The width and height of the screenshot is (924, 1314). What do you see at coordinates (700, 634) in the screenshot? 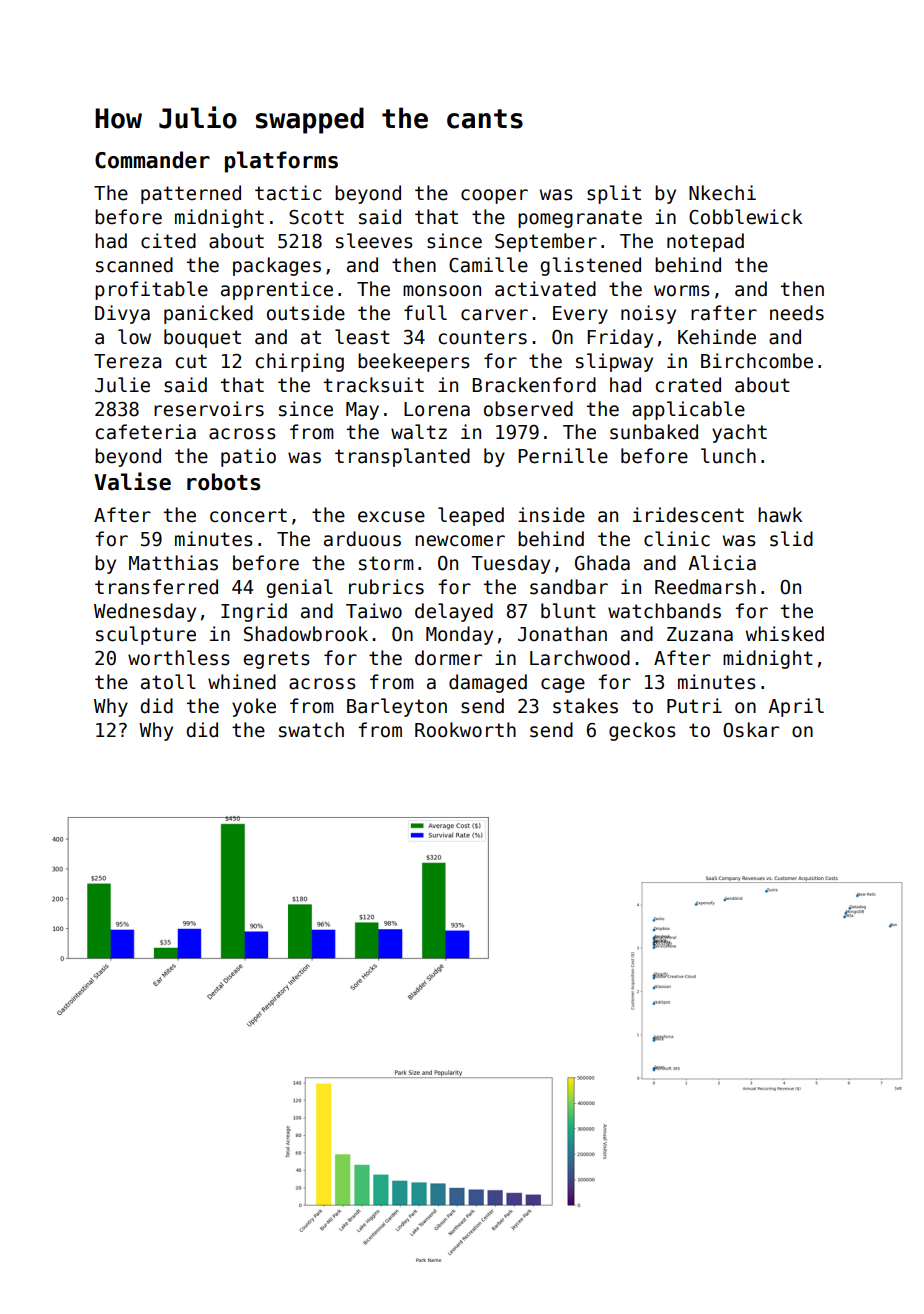
I see `Zuzana` at bounding box center [700, 634].
